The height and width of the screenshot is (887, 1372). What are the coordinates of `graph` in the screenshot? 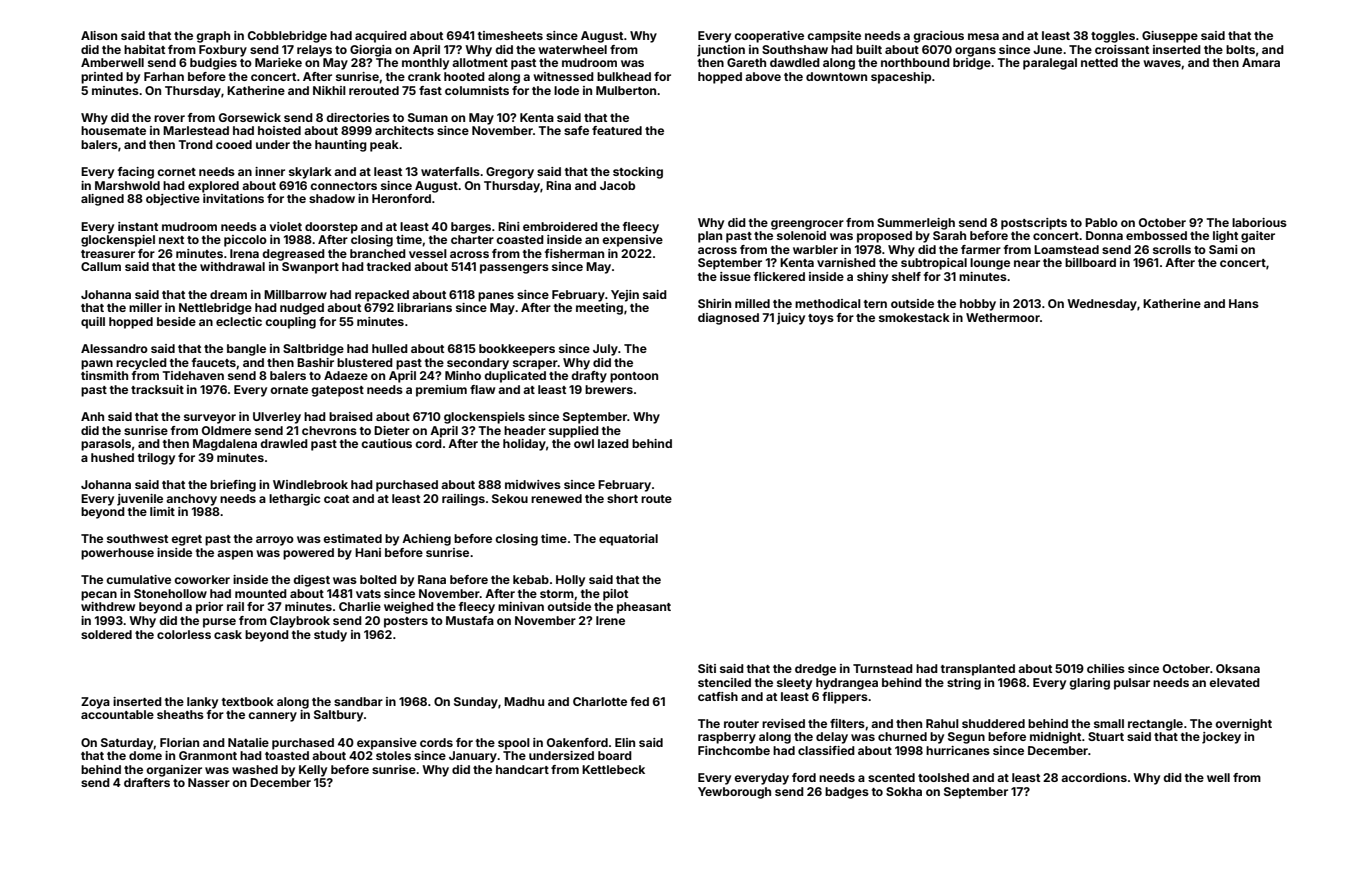 It's located at (213, 37).
